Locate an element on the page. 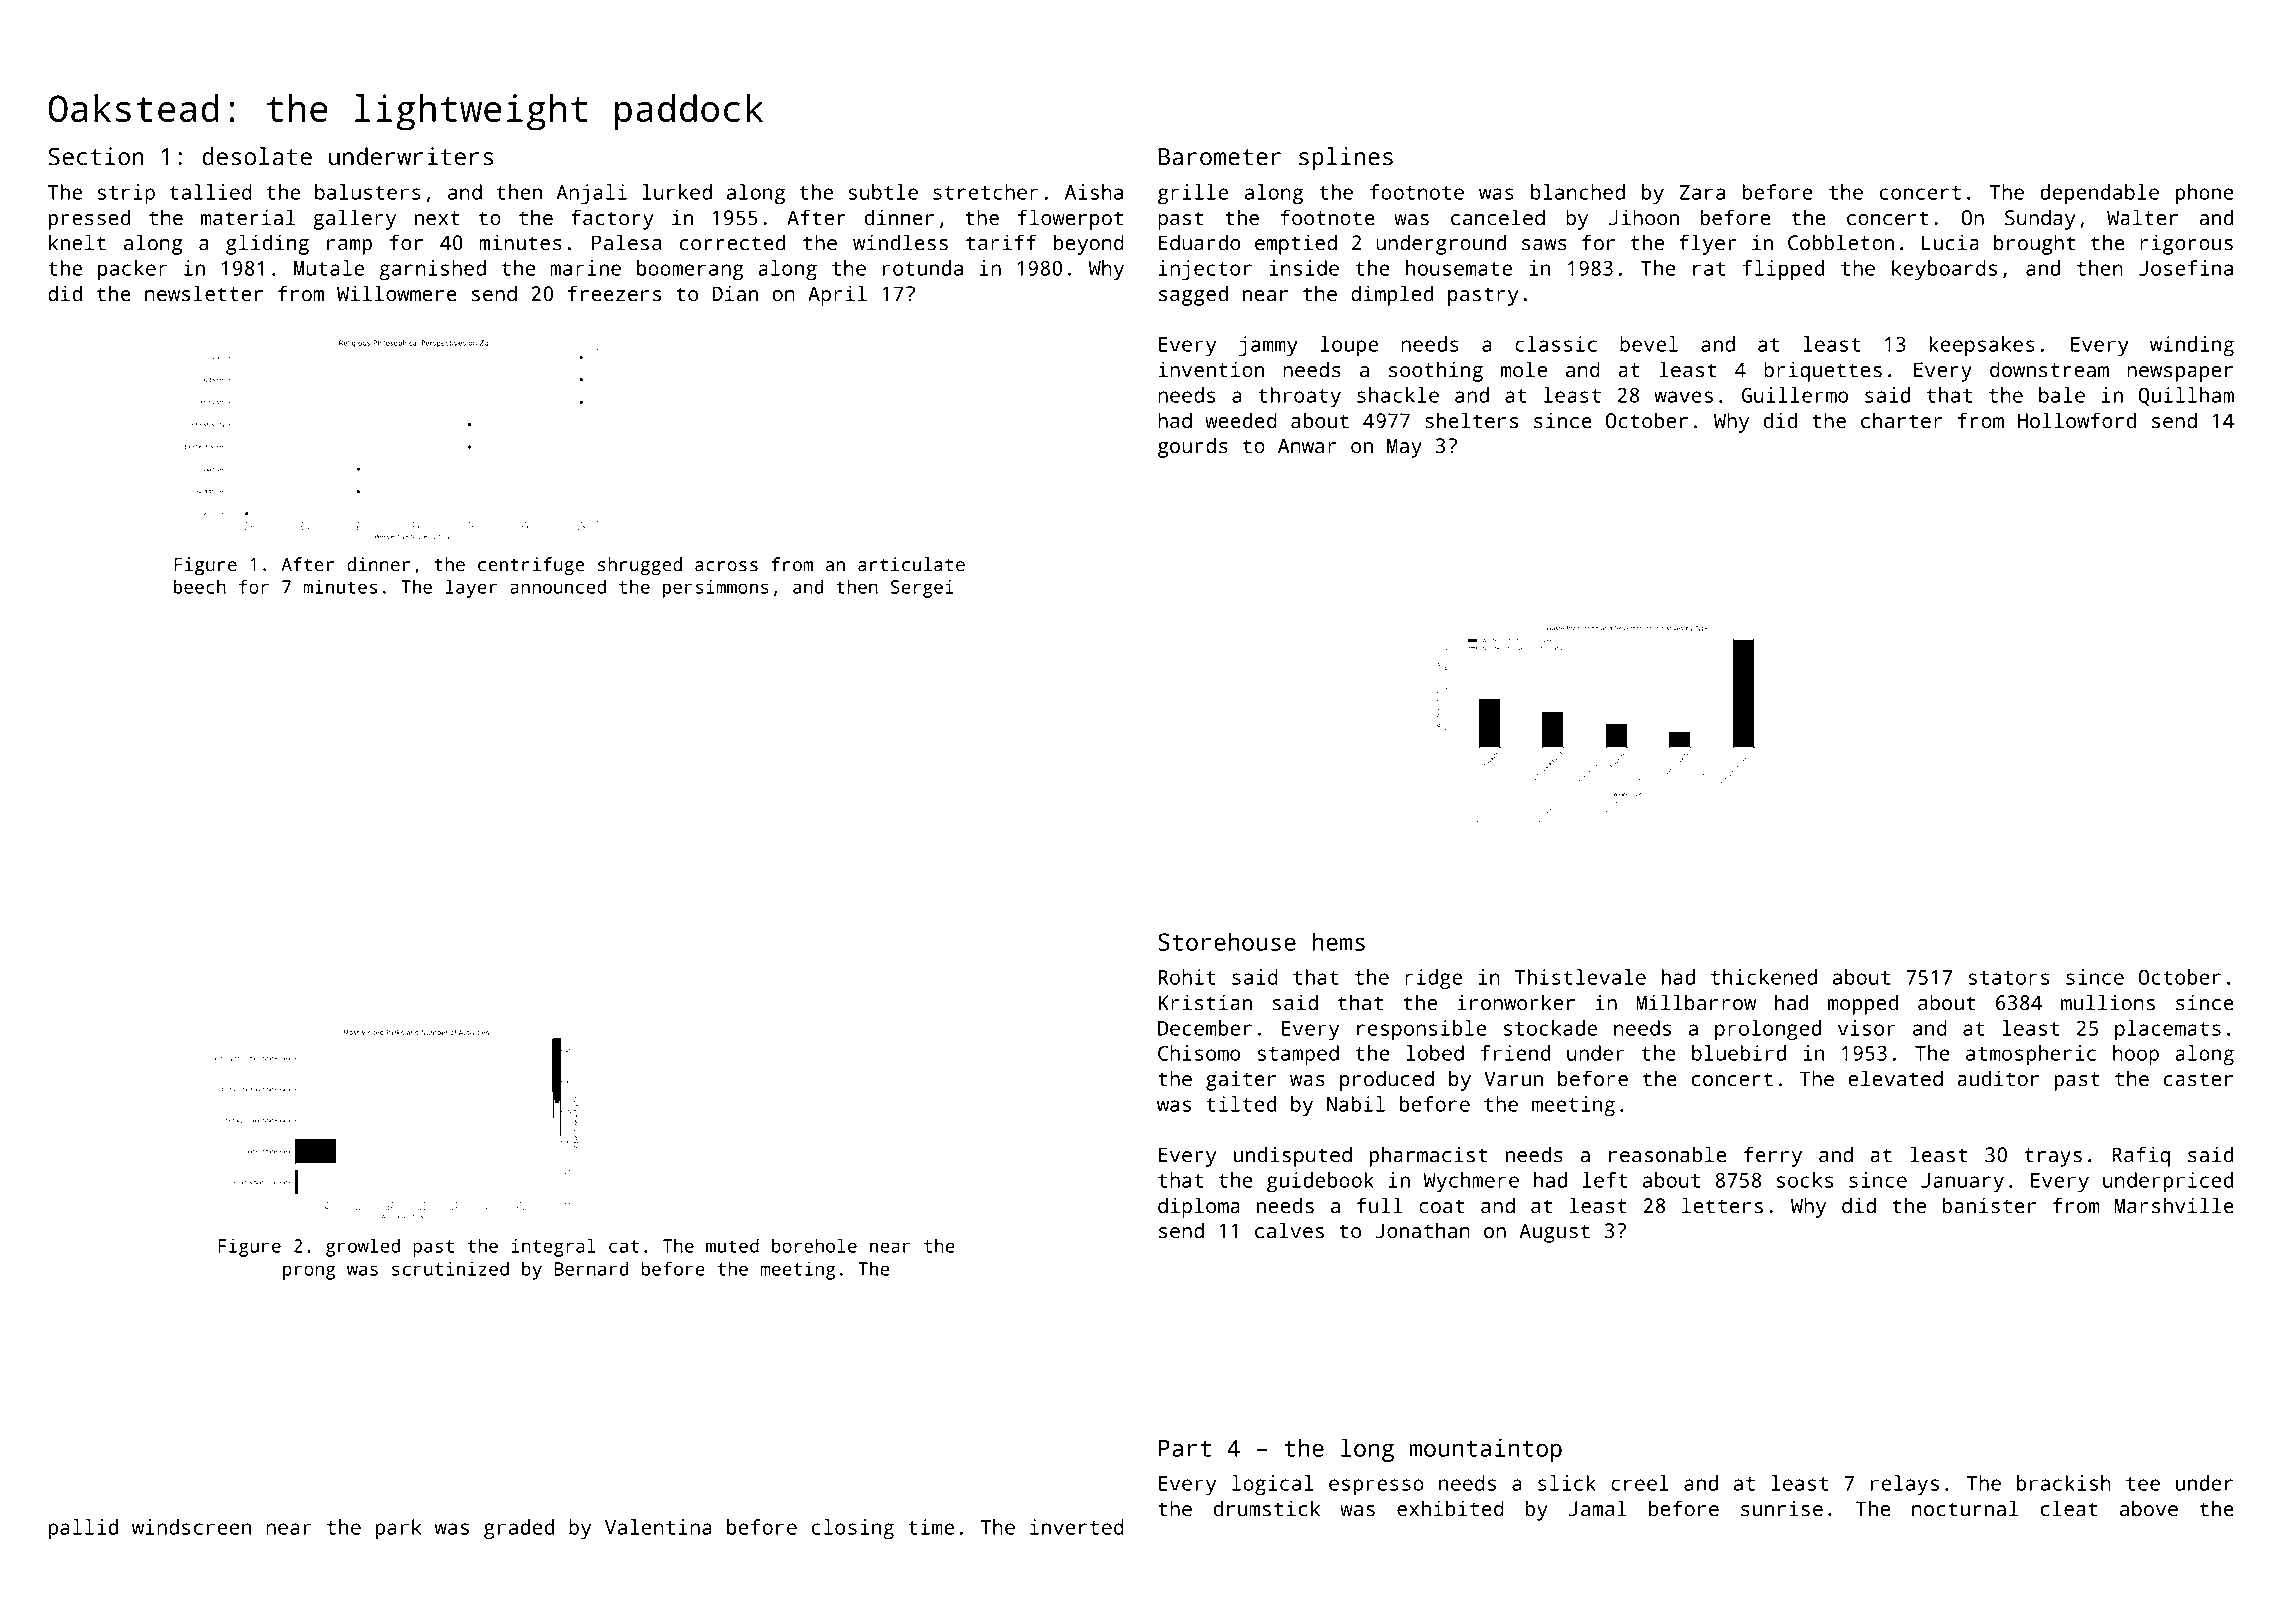 The width and height of the page is (2282, 1614). prong is located at coordinates (309, 1272).
